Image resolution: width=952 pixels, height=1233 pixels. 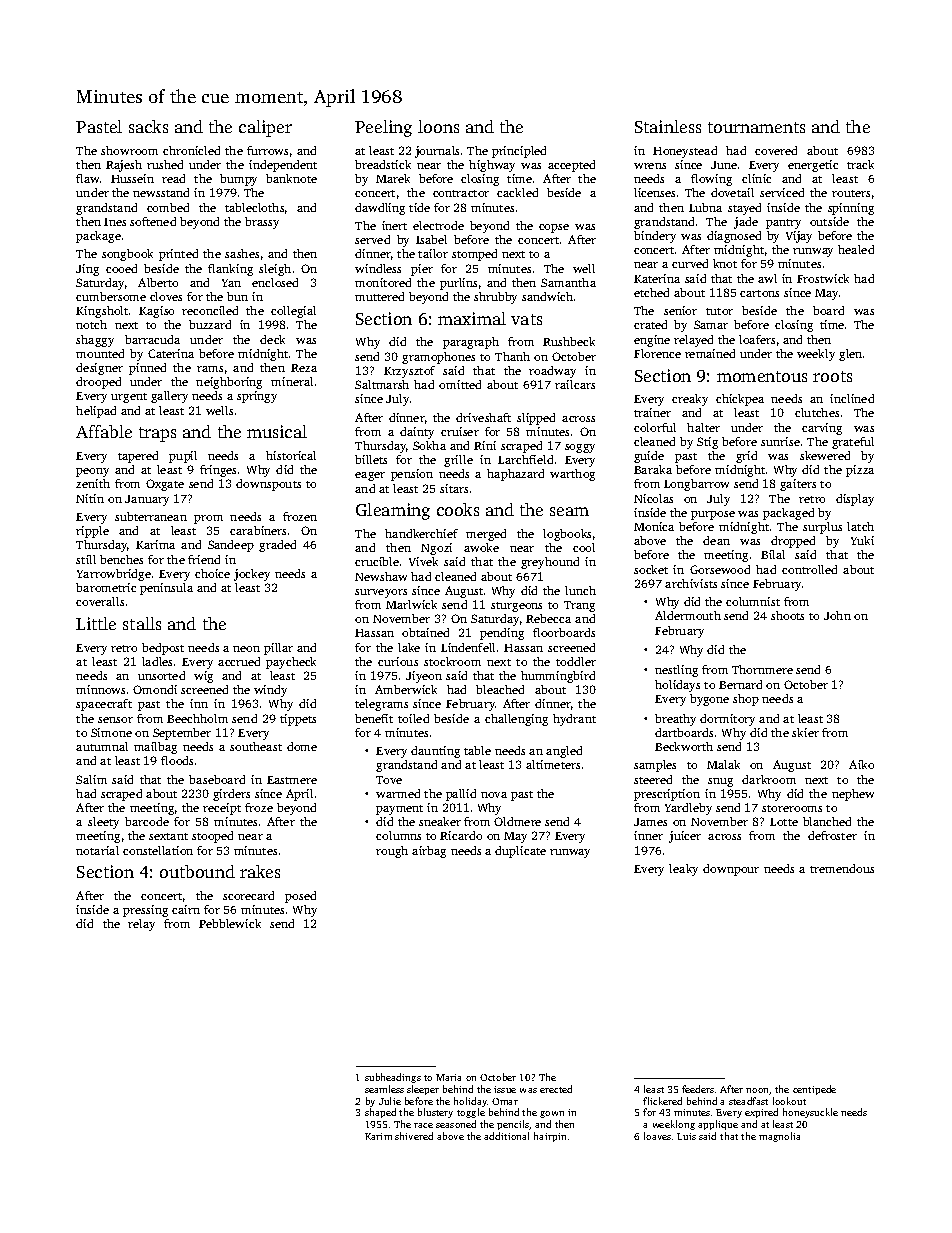 I want to click on toggle, so click(x=471, y=1113).
